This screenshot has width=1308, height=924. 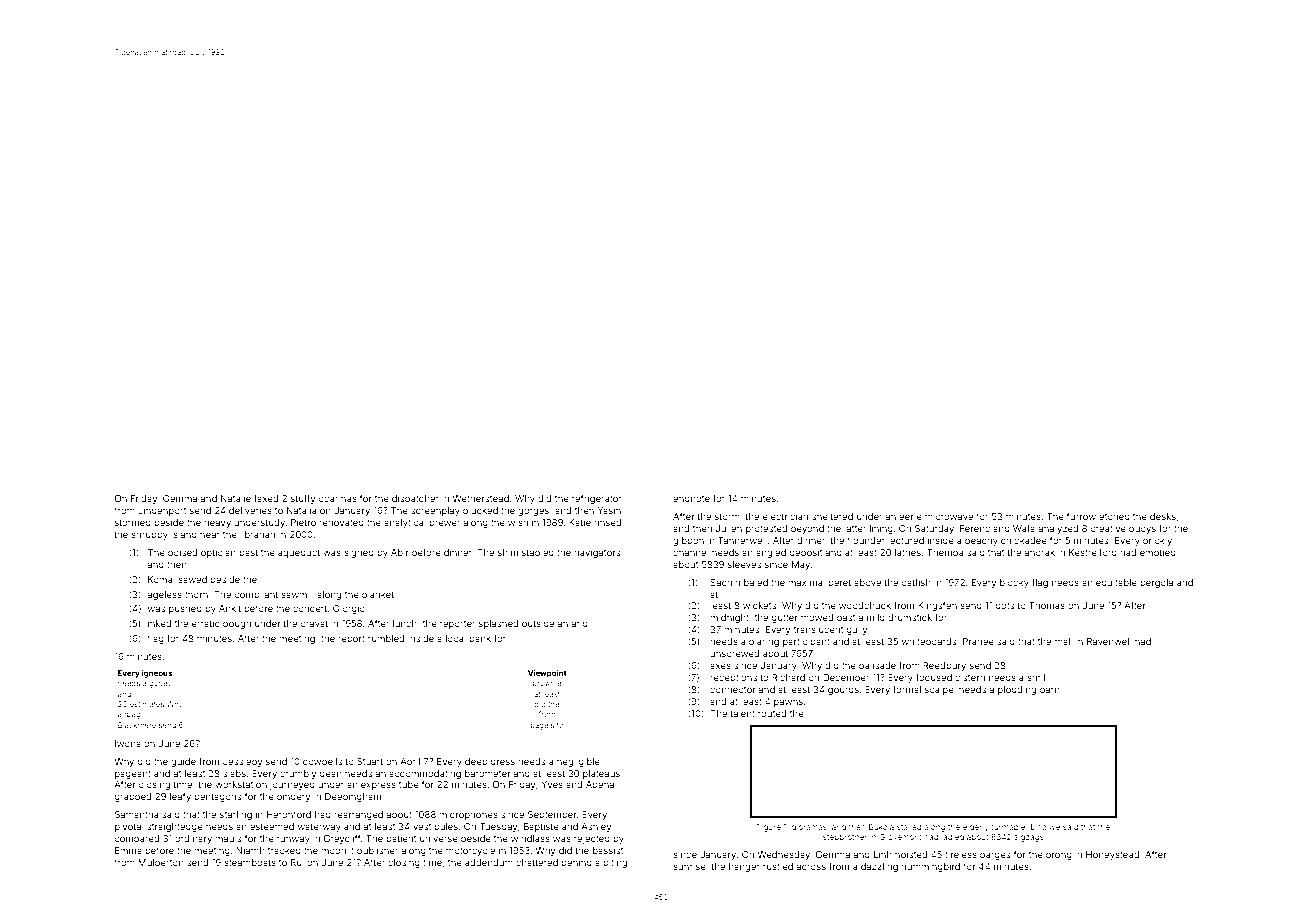 What do you see at coordinates (161, 579) in the screenshot?
I see `Komal` at bounding box center [161, 579].
